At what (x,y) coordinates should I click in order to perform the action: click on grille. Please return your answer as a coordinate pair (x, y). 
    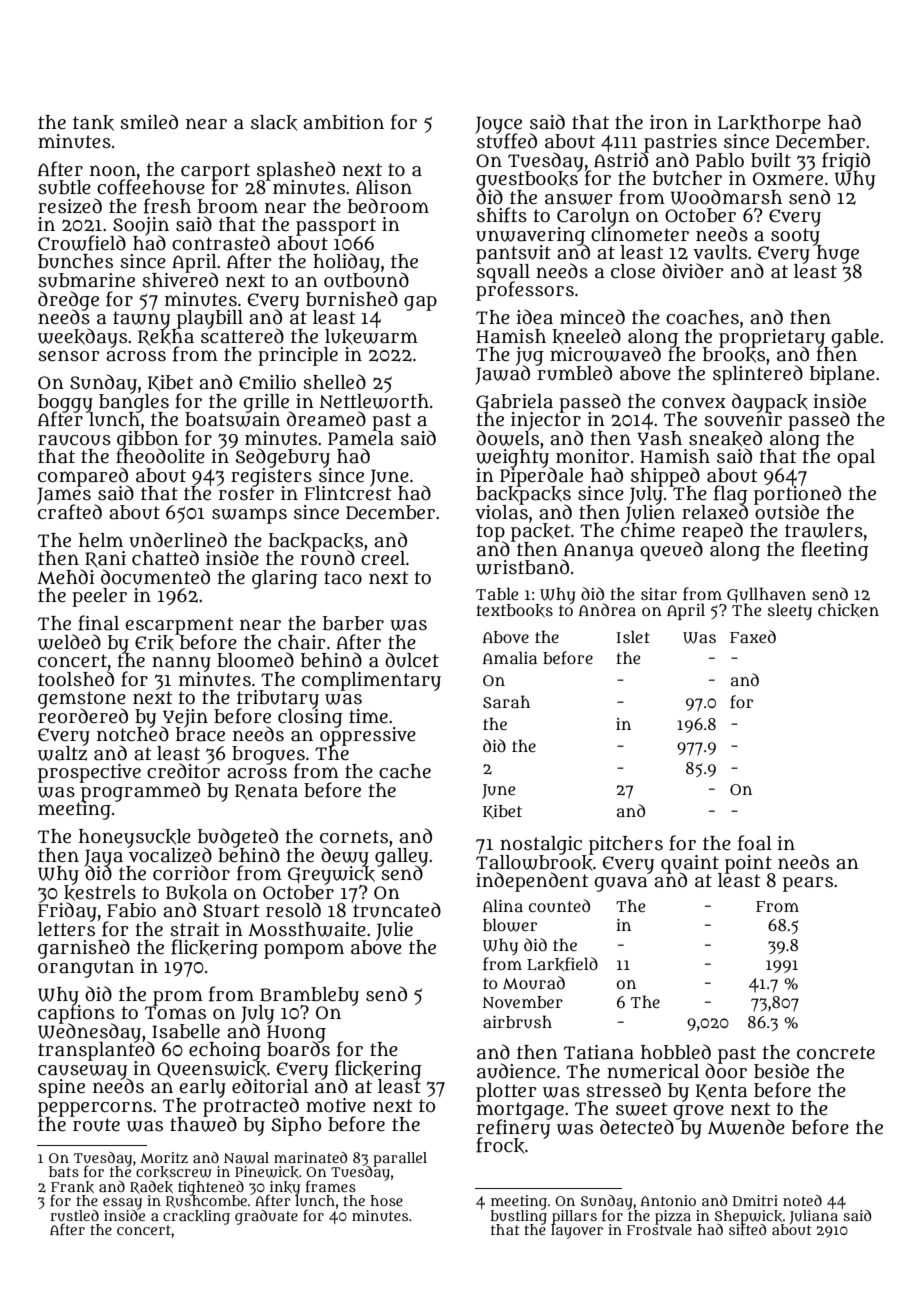
    Looking at the image, I should click on (266, 403).
